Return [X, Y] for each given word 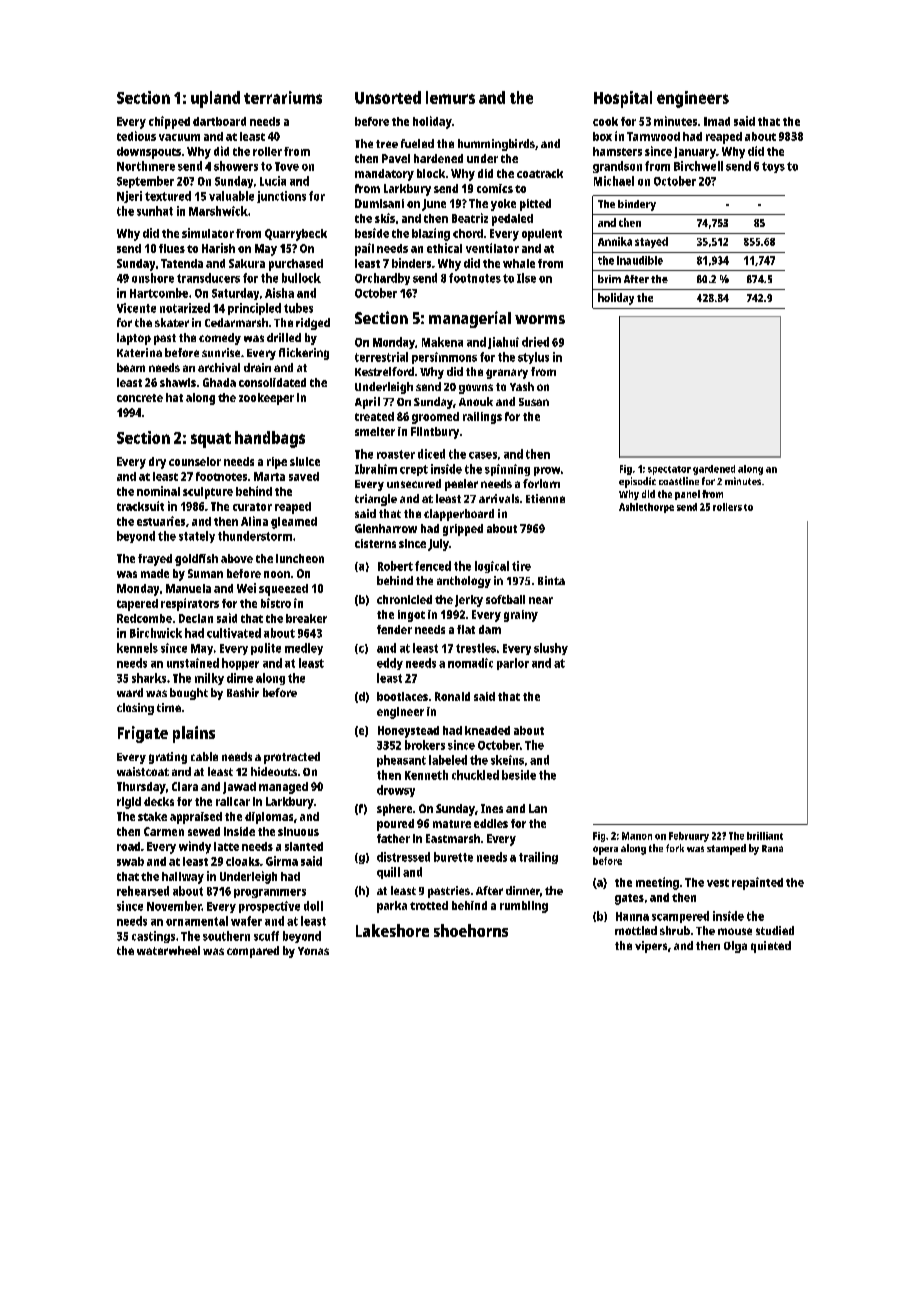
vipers [651, 947]
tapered [137, 605]
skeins [507, 760]
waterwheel [168, 950]
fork [675, 848]
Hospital [623, 99]
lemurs [450, 97]
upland [215, 99]
